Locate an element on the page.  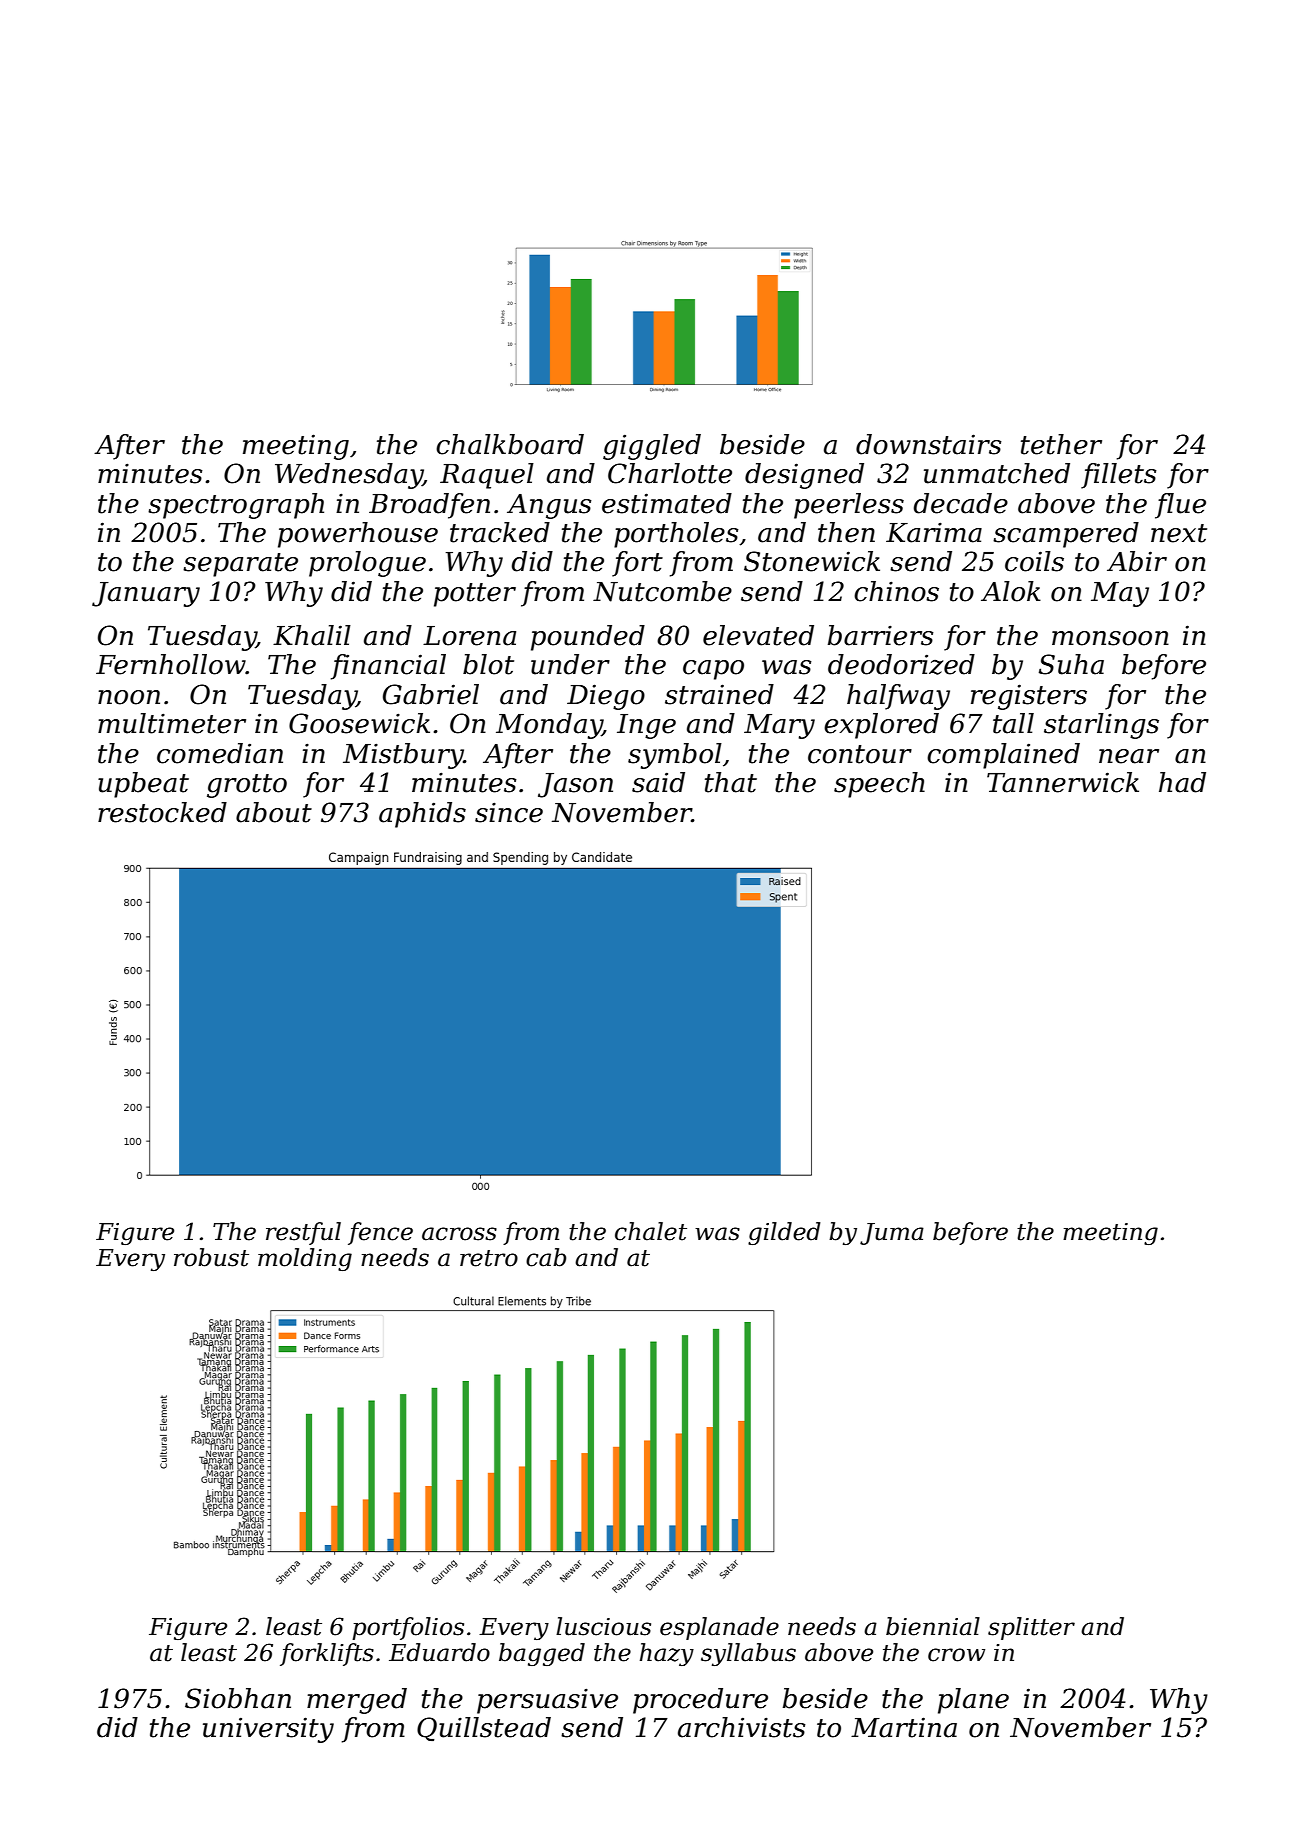
robust is located at coordinates (211, 1257).
